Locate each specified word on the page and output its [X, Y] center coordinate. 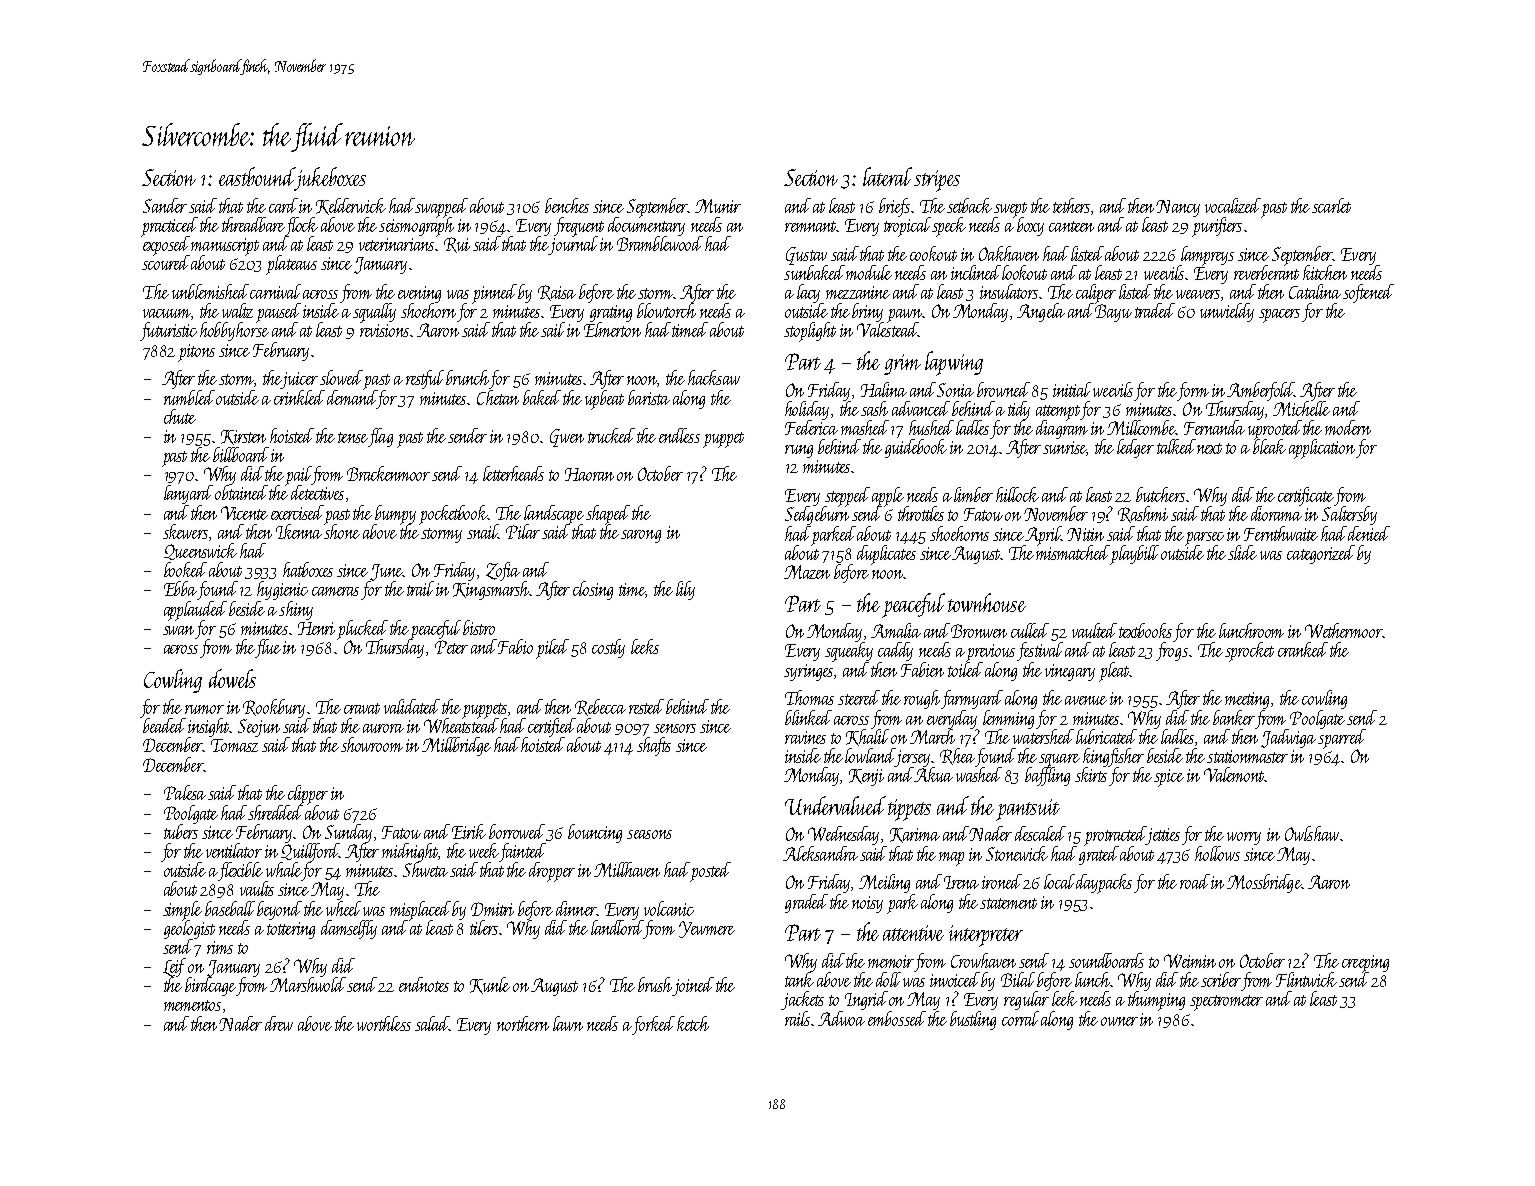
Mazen [807, 572]
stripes [937, 181]
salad [432, 1023]
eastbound [257, 176]
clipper [308, 795]
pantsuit [1028, 810]
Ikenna [299, 531]
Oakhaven [1009, 253]
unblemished [210, 291]
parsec [1205, 538]
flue [268, 648]
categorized [1321, 554]
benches [567, 205]
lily [685, 590]
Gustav [806, 255]
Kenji [866, 777]
